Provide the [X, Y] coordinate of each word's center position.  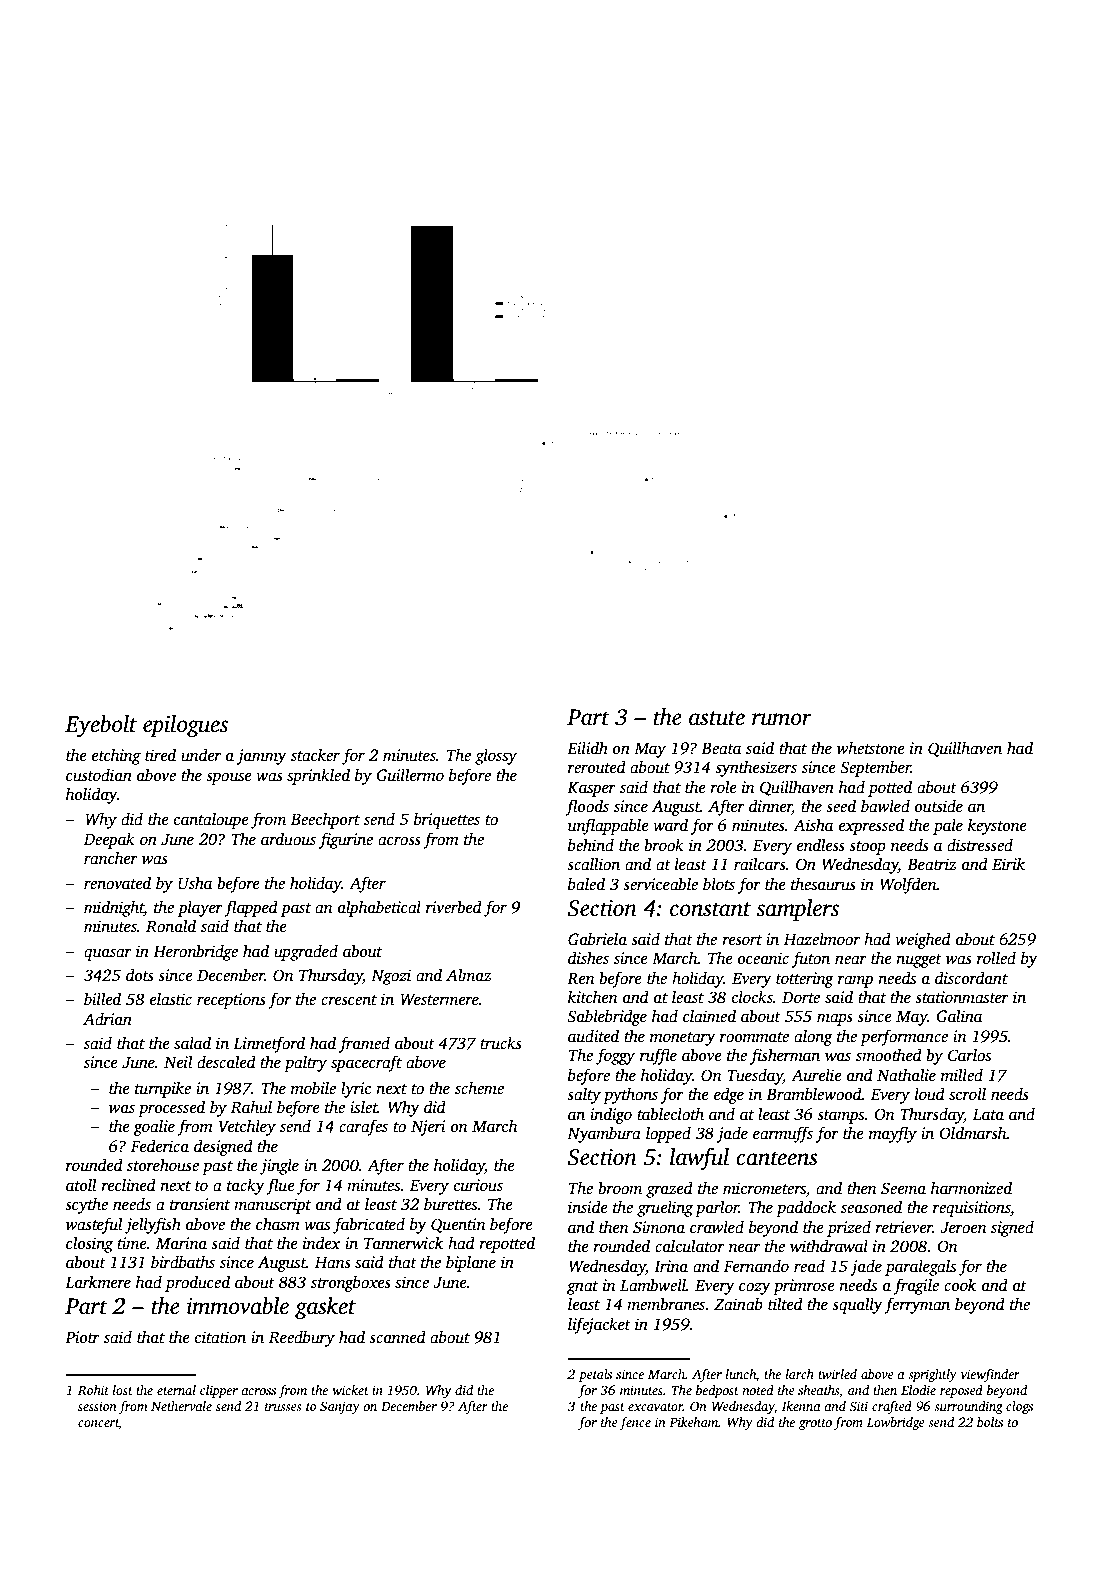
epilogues [185, 726]
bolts [990, 1422]
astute [717, 718]
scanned [397, 1337]
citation [220, 1337]
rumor [782, 719]
